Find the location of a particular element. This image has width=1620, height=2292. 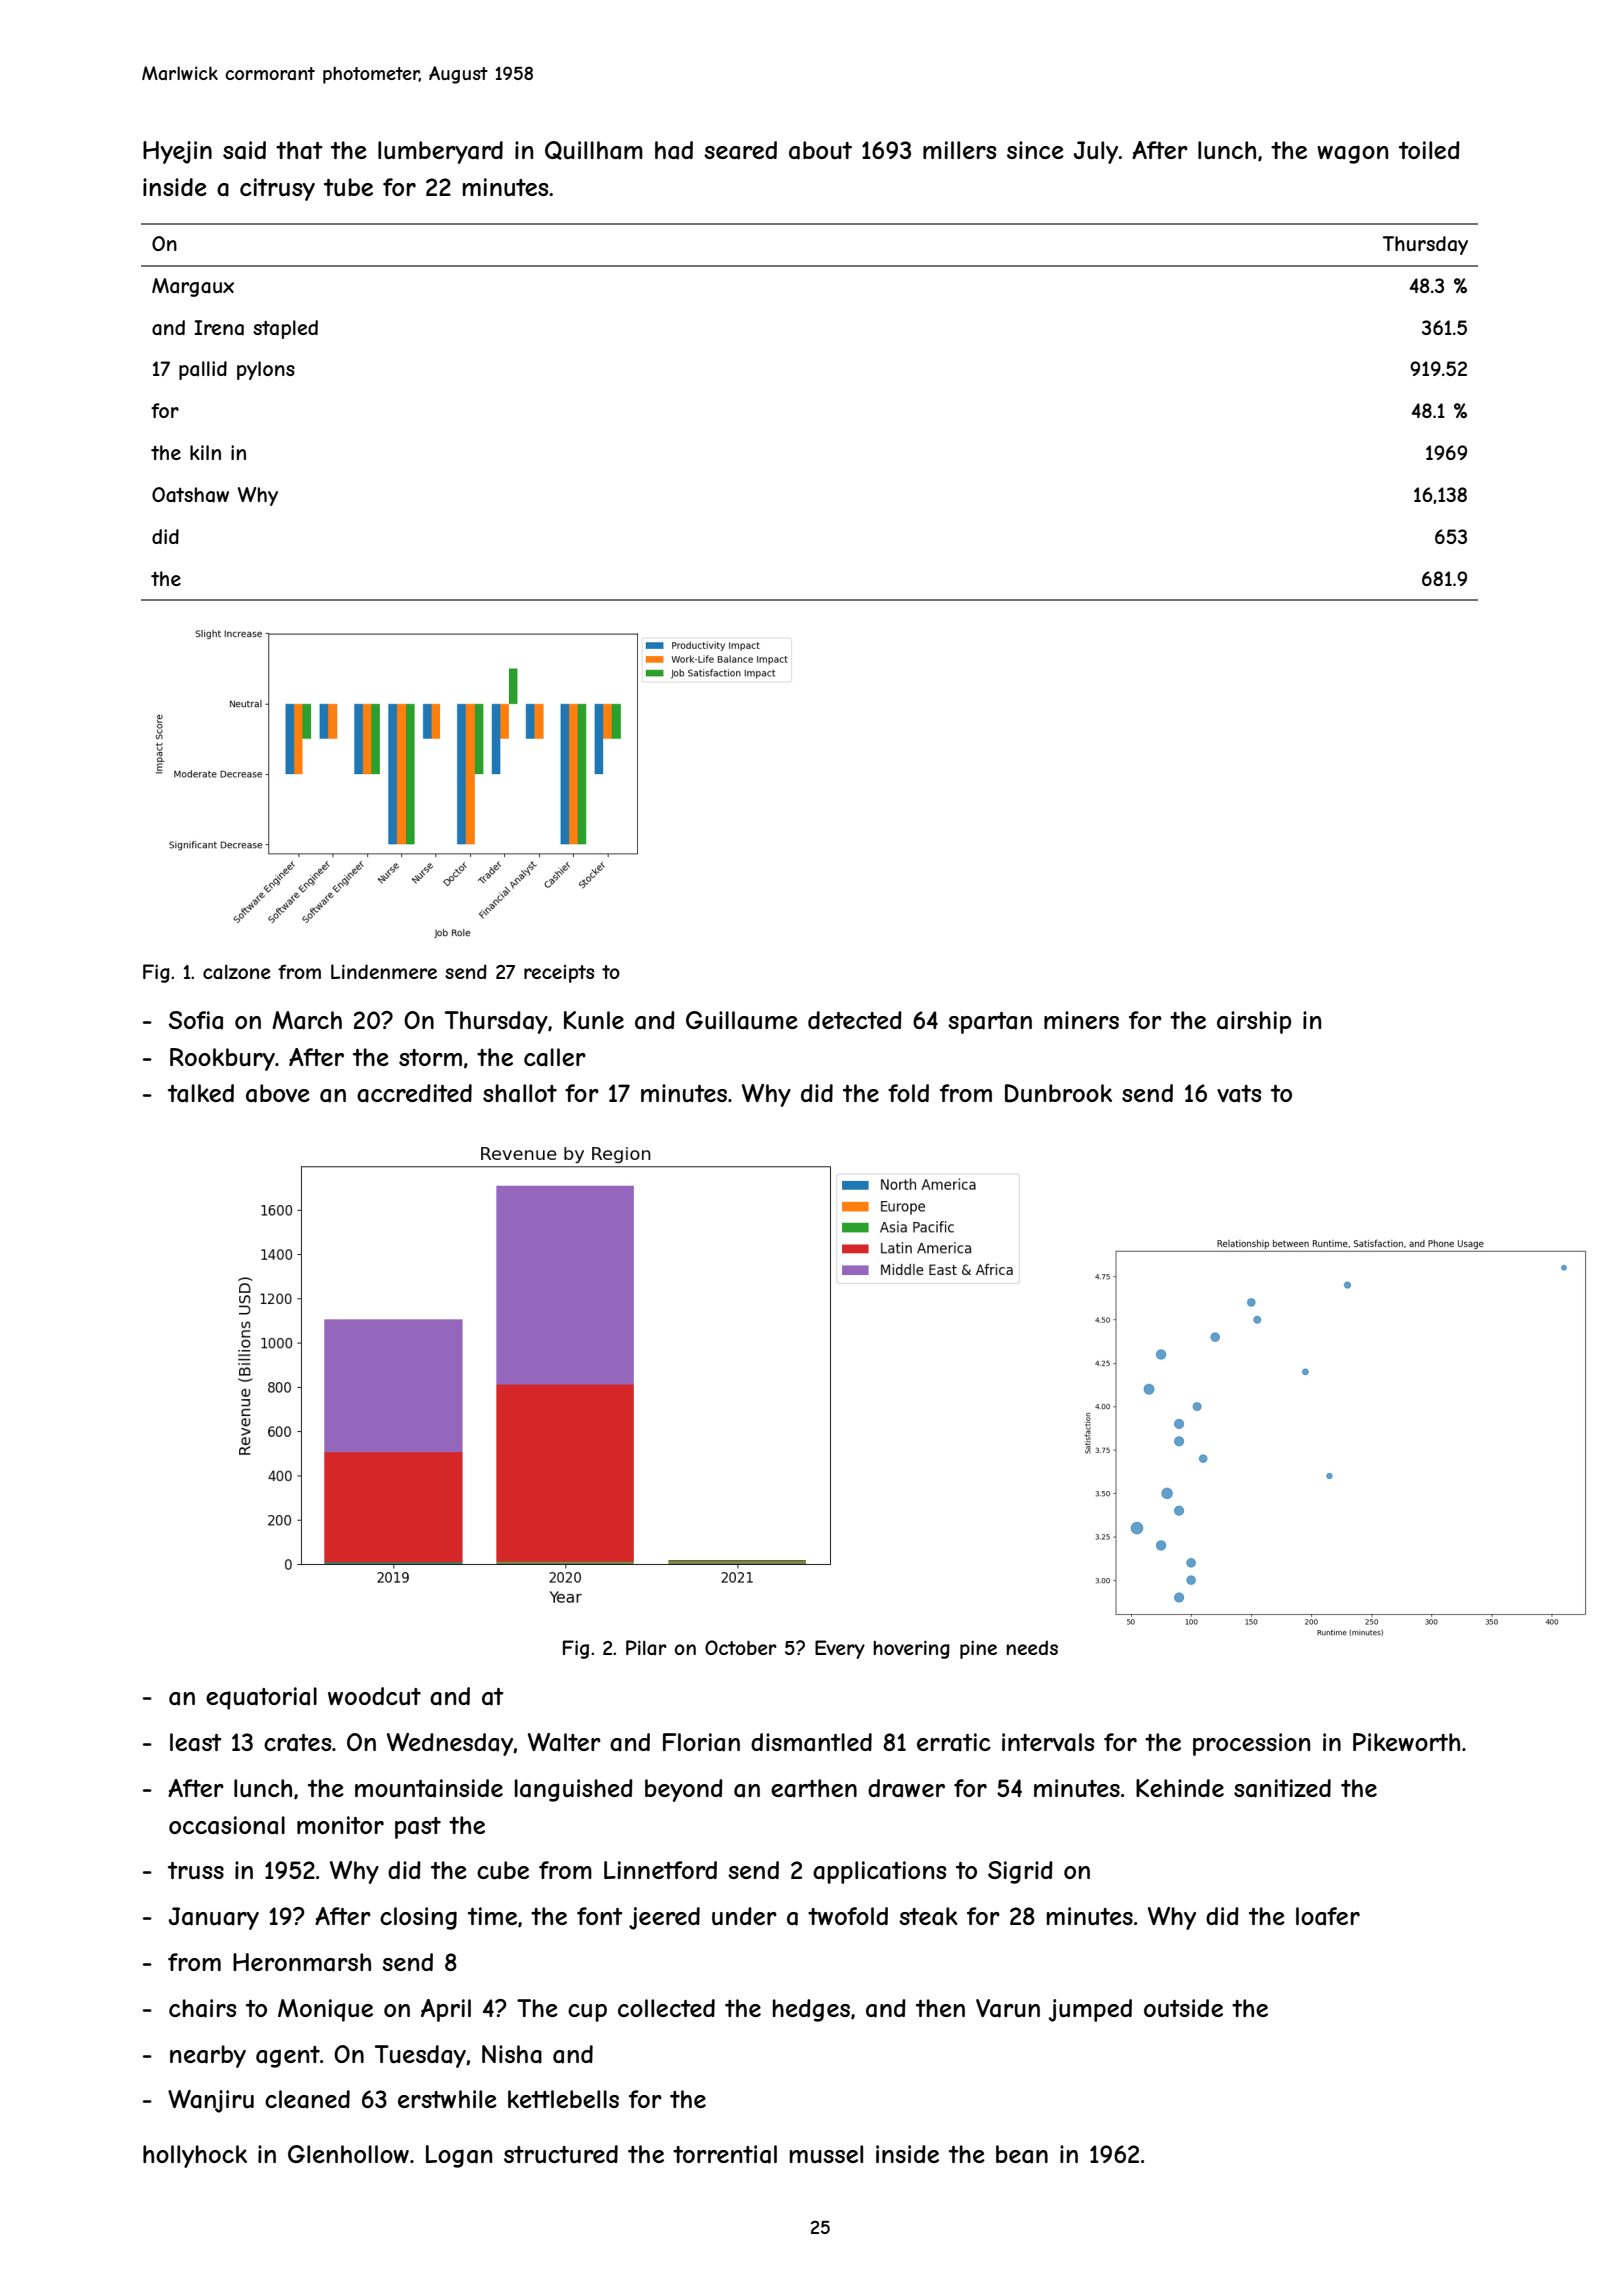

lumberyard is located at coordinates (440, 152).
